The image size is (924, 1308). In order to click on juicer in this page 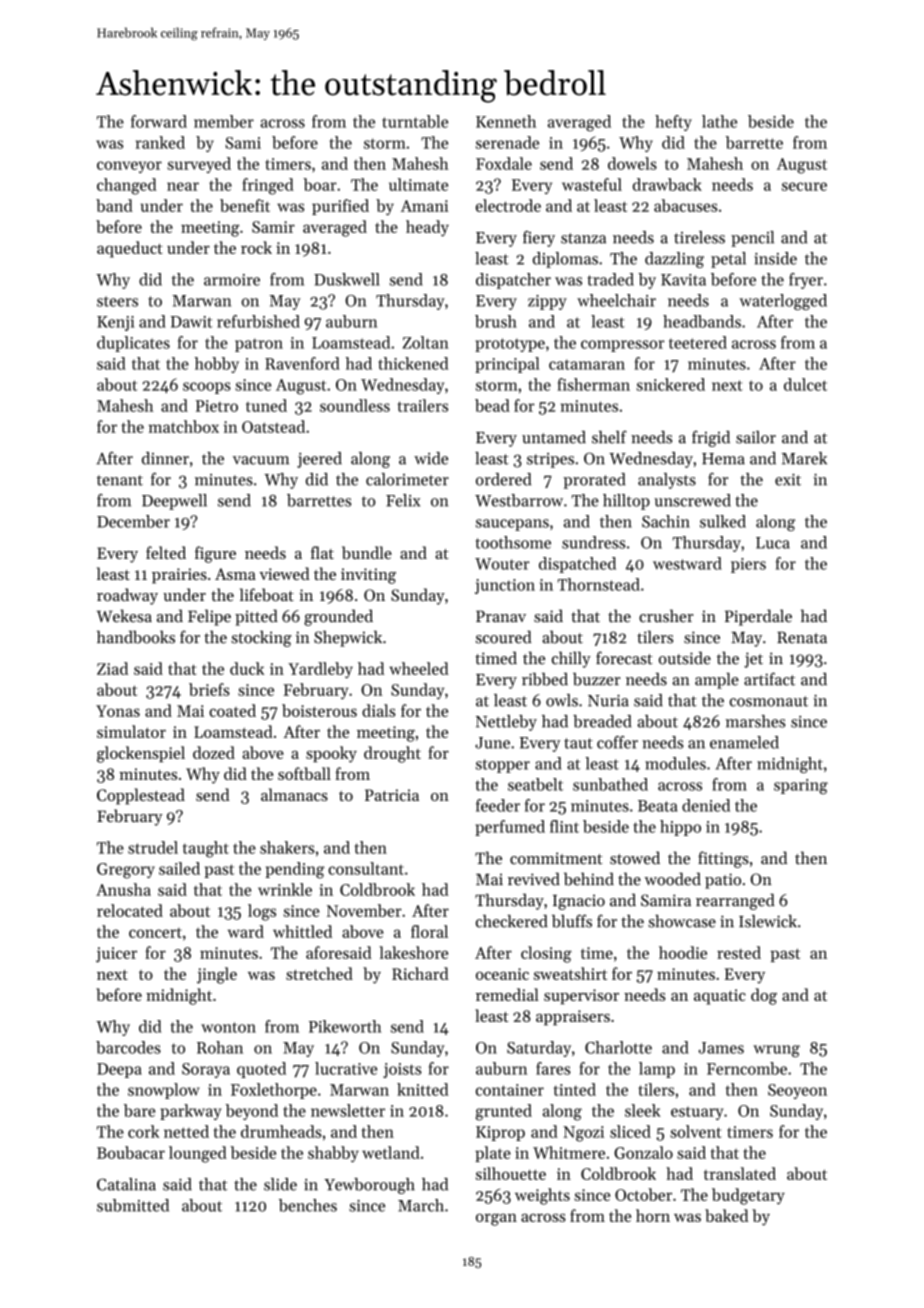, I will do `click(116, 955)`.
